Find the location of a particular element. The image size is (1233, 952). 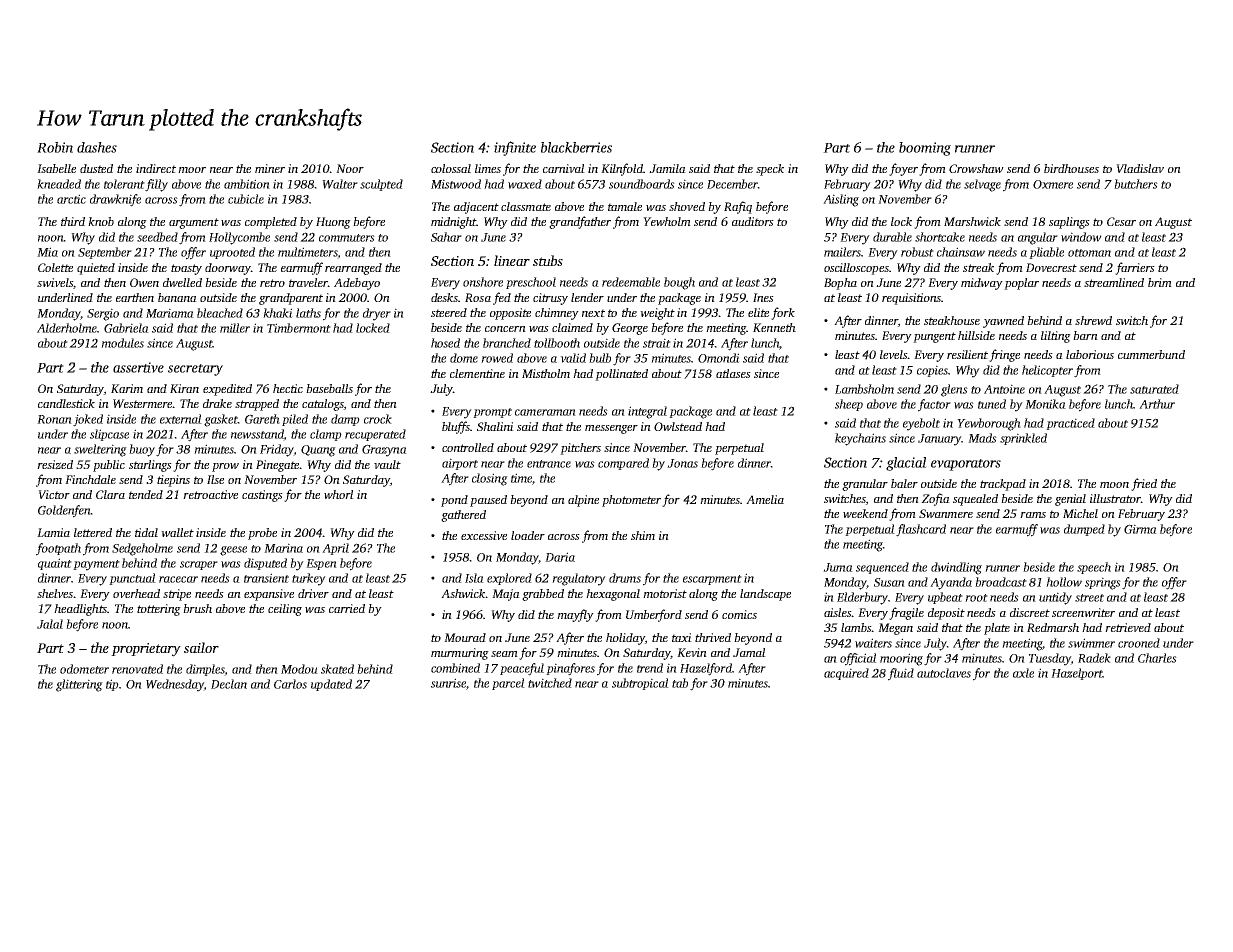

Robin is located at coordinates (55, 147).
